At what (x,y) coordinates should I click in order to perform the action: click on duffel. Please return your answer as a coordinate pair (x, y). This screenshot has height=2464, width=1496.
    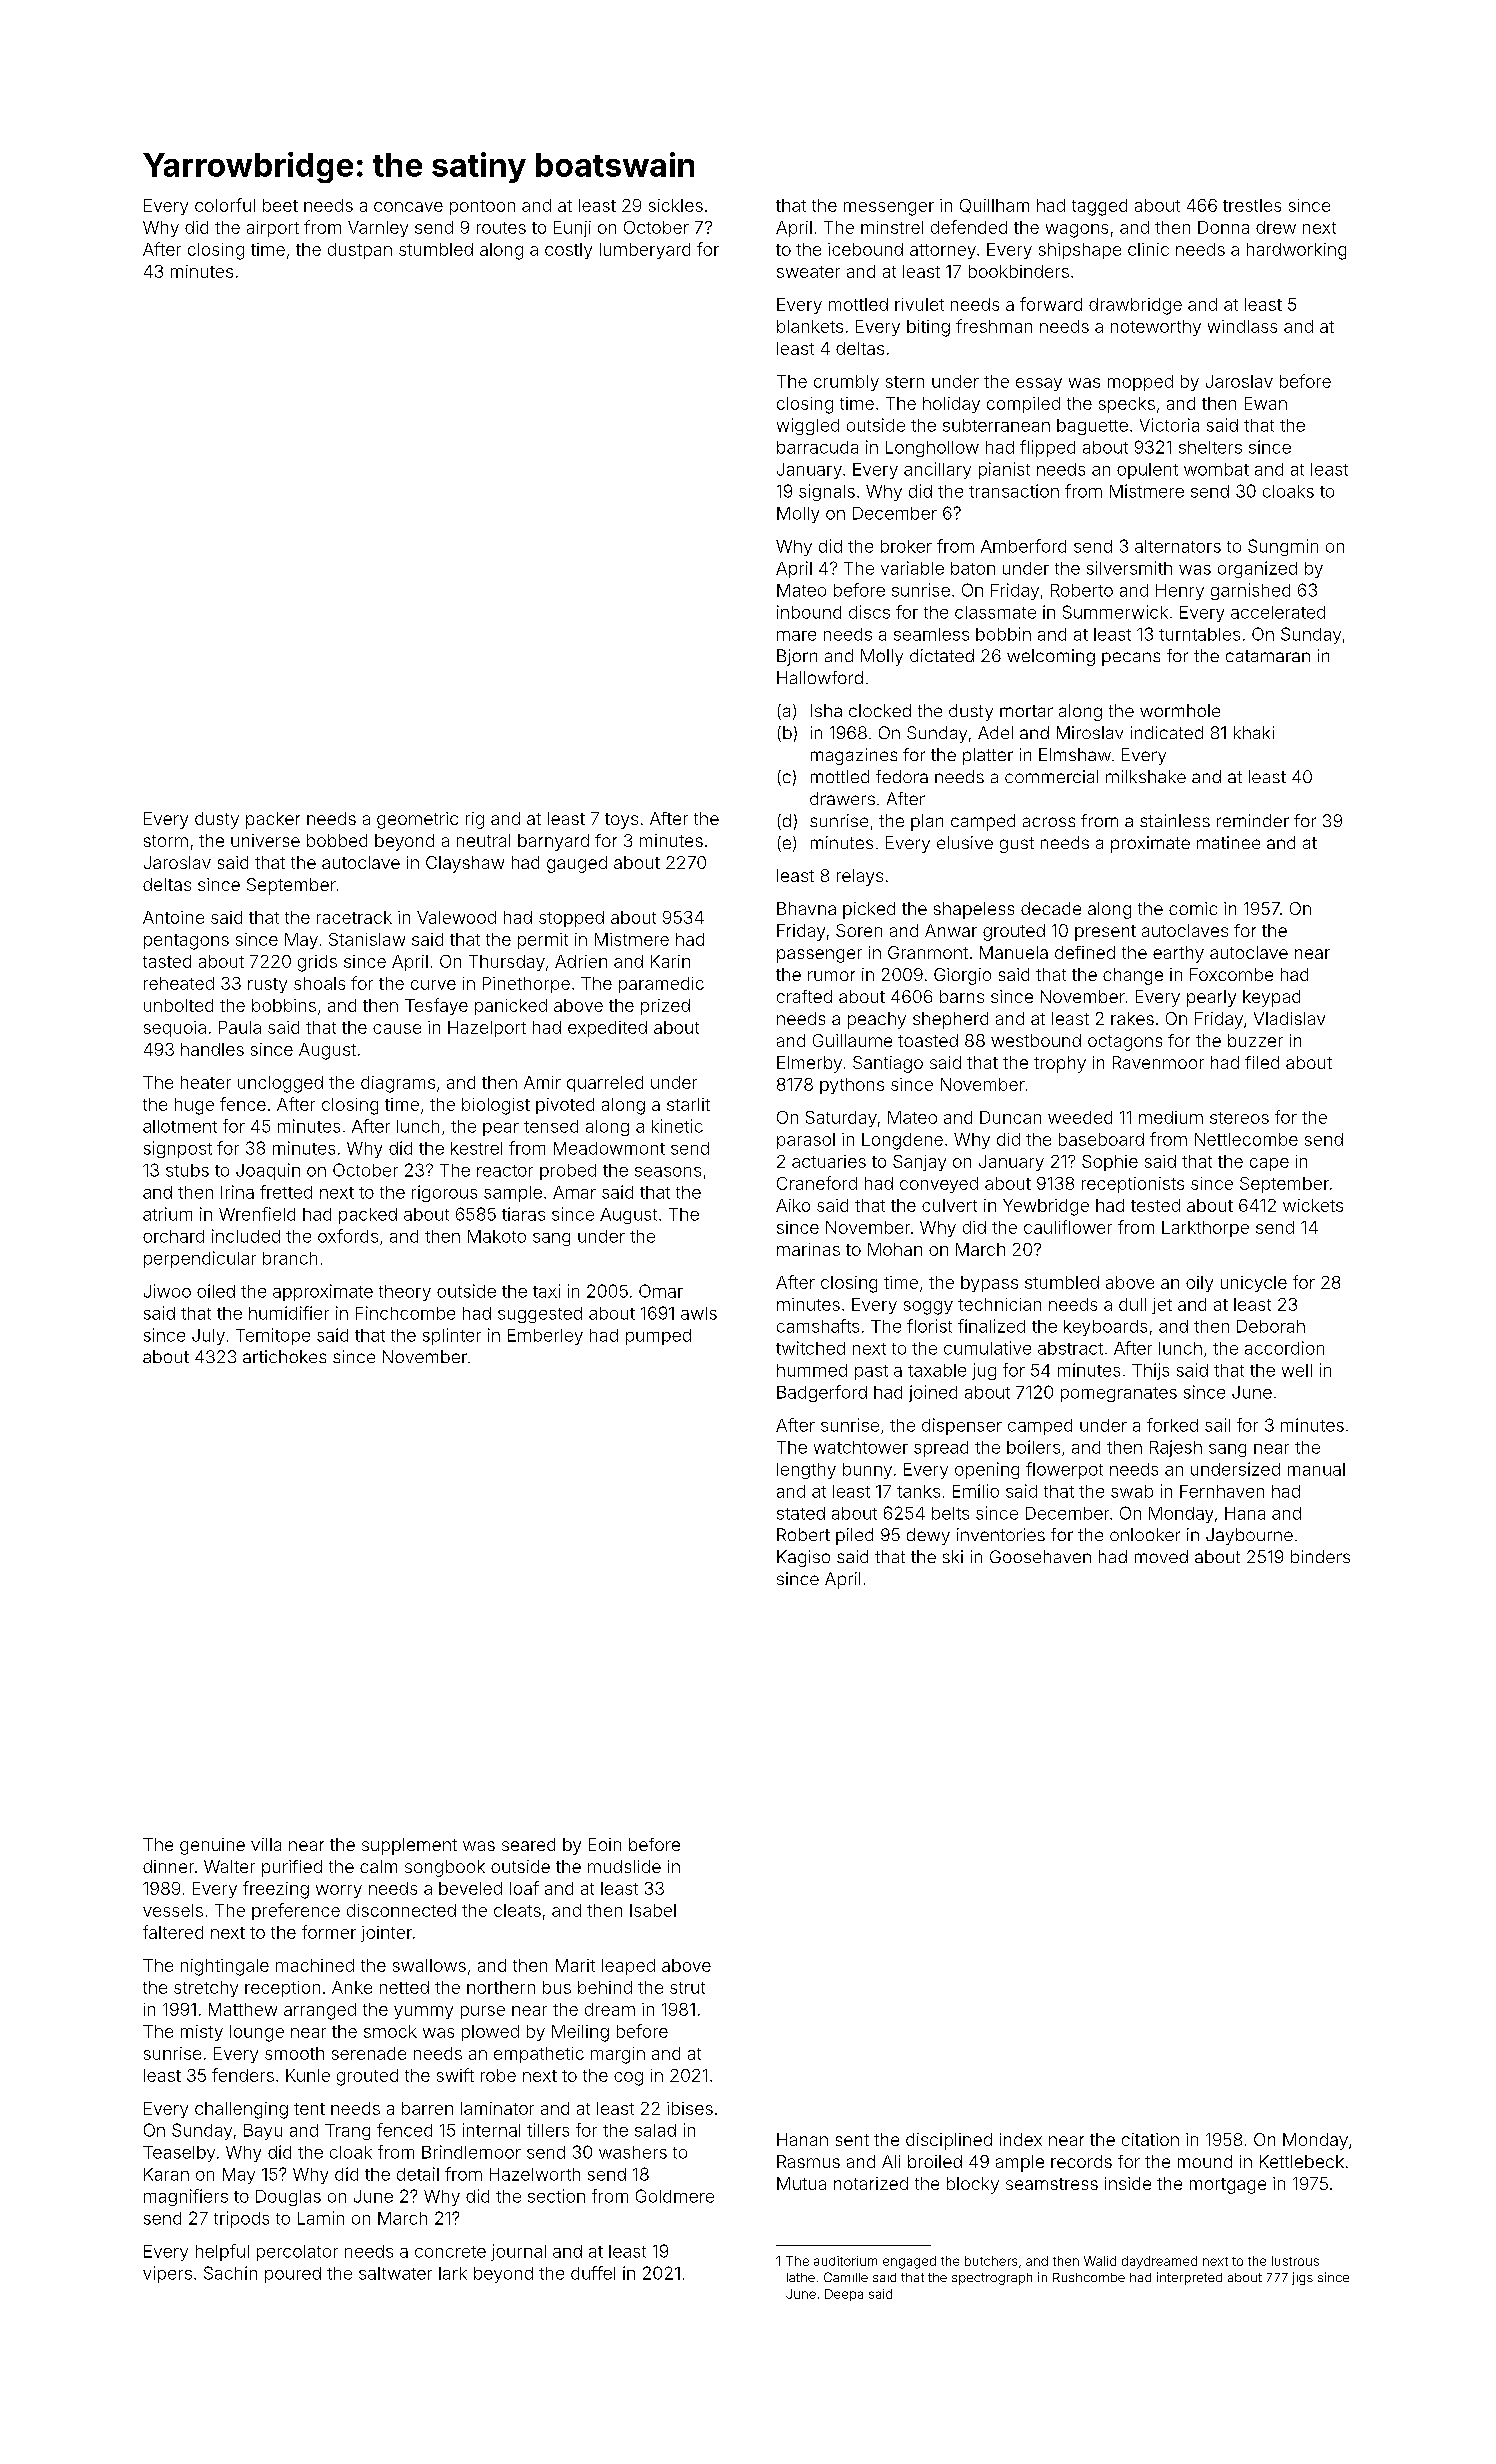
    Looking at the image, I should click on (593, 2273).
